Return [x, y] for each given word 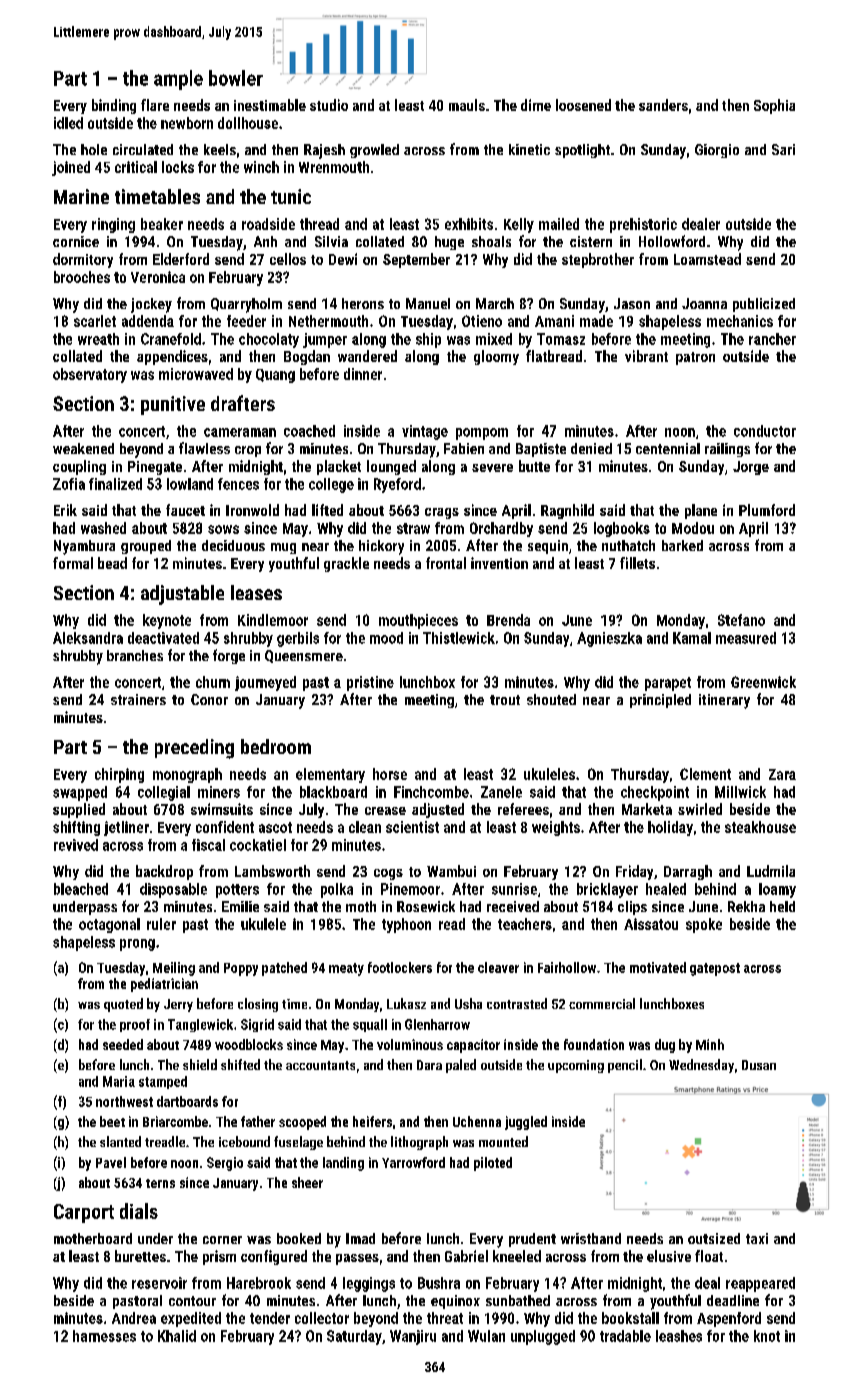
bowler [236, 78]
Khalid [177, 1336]
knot [767, 1336]
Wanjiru [413, 1337]
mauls [467, 105]
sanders [663, 105]
